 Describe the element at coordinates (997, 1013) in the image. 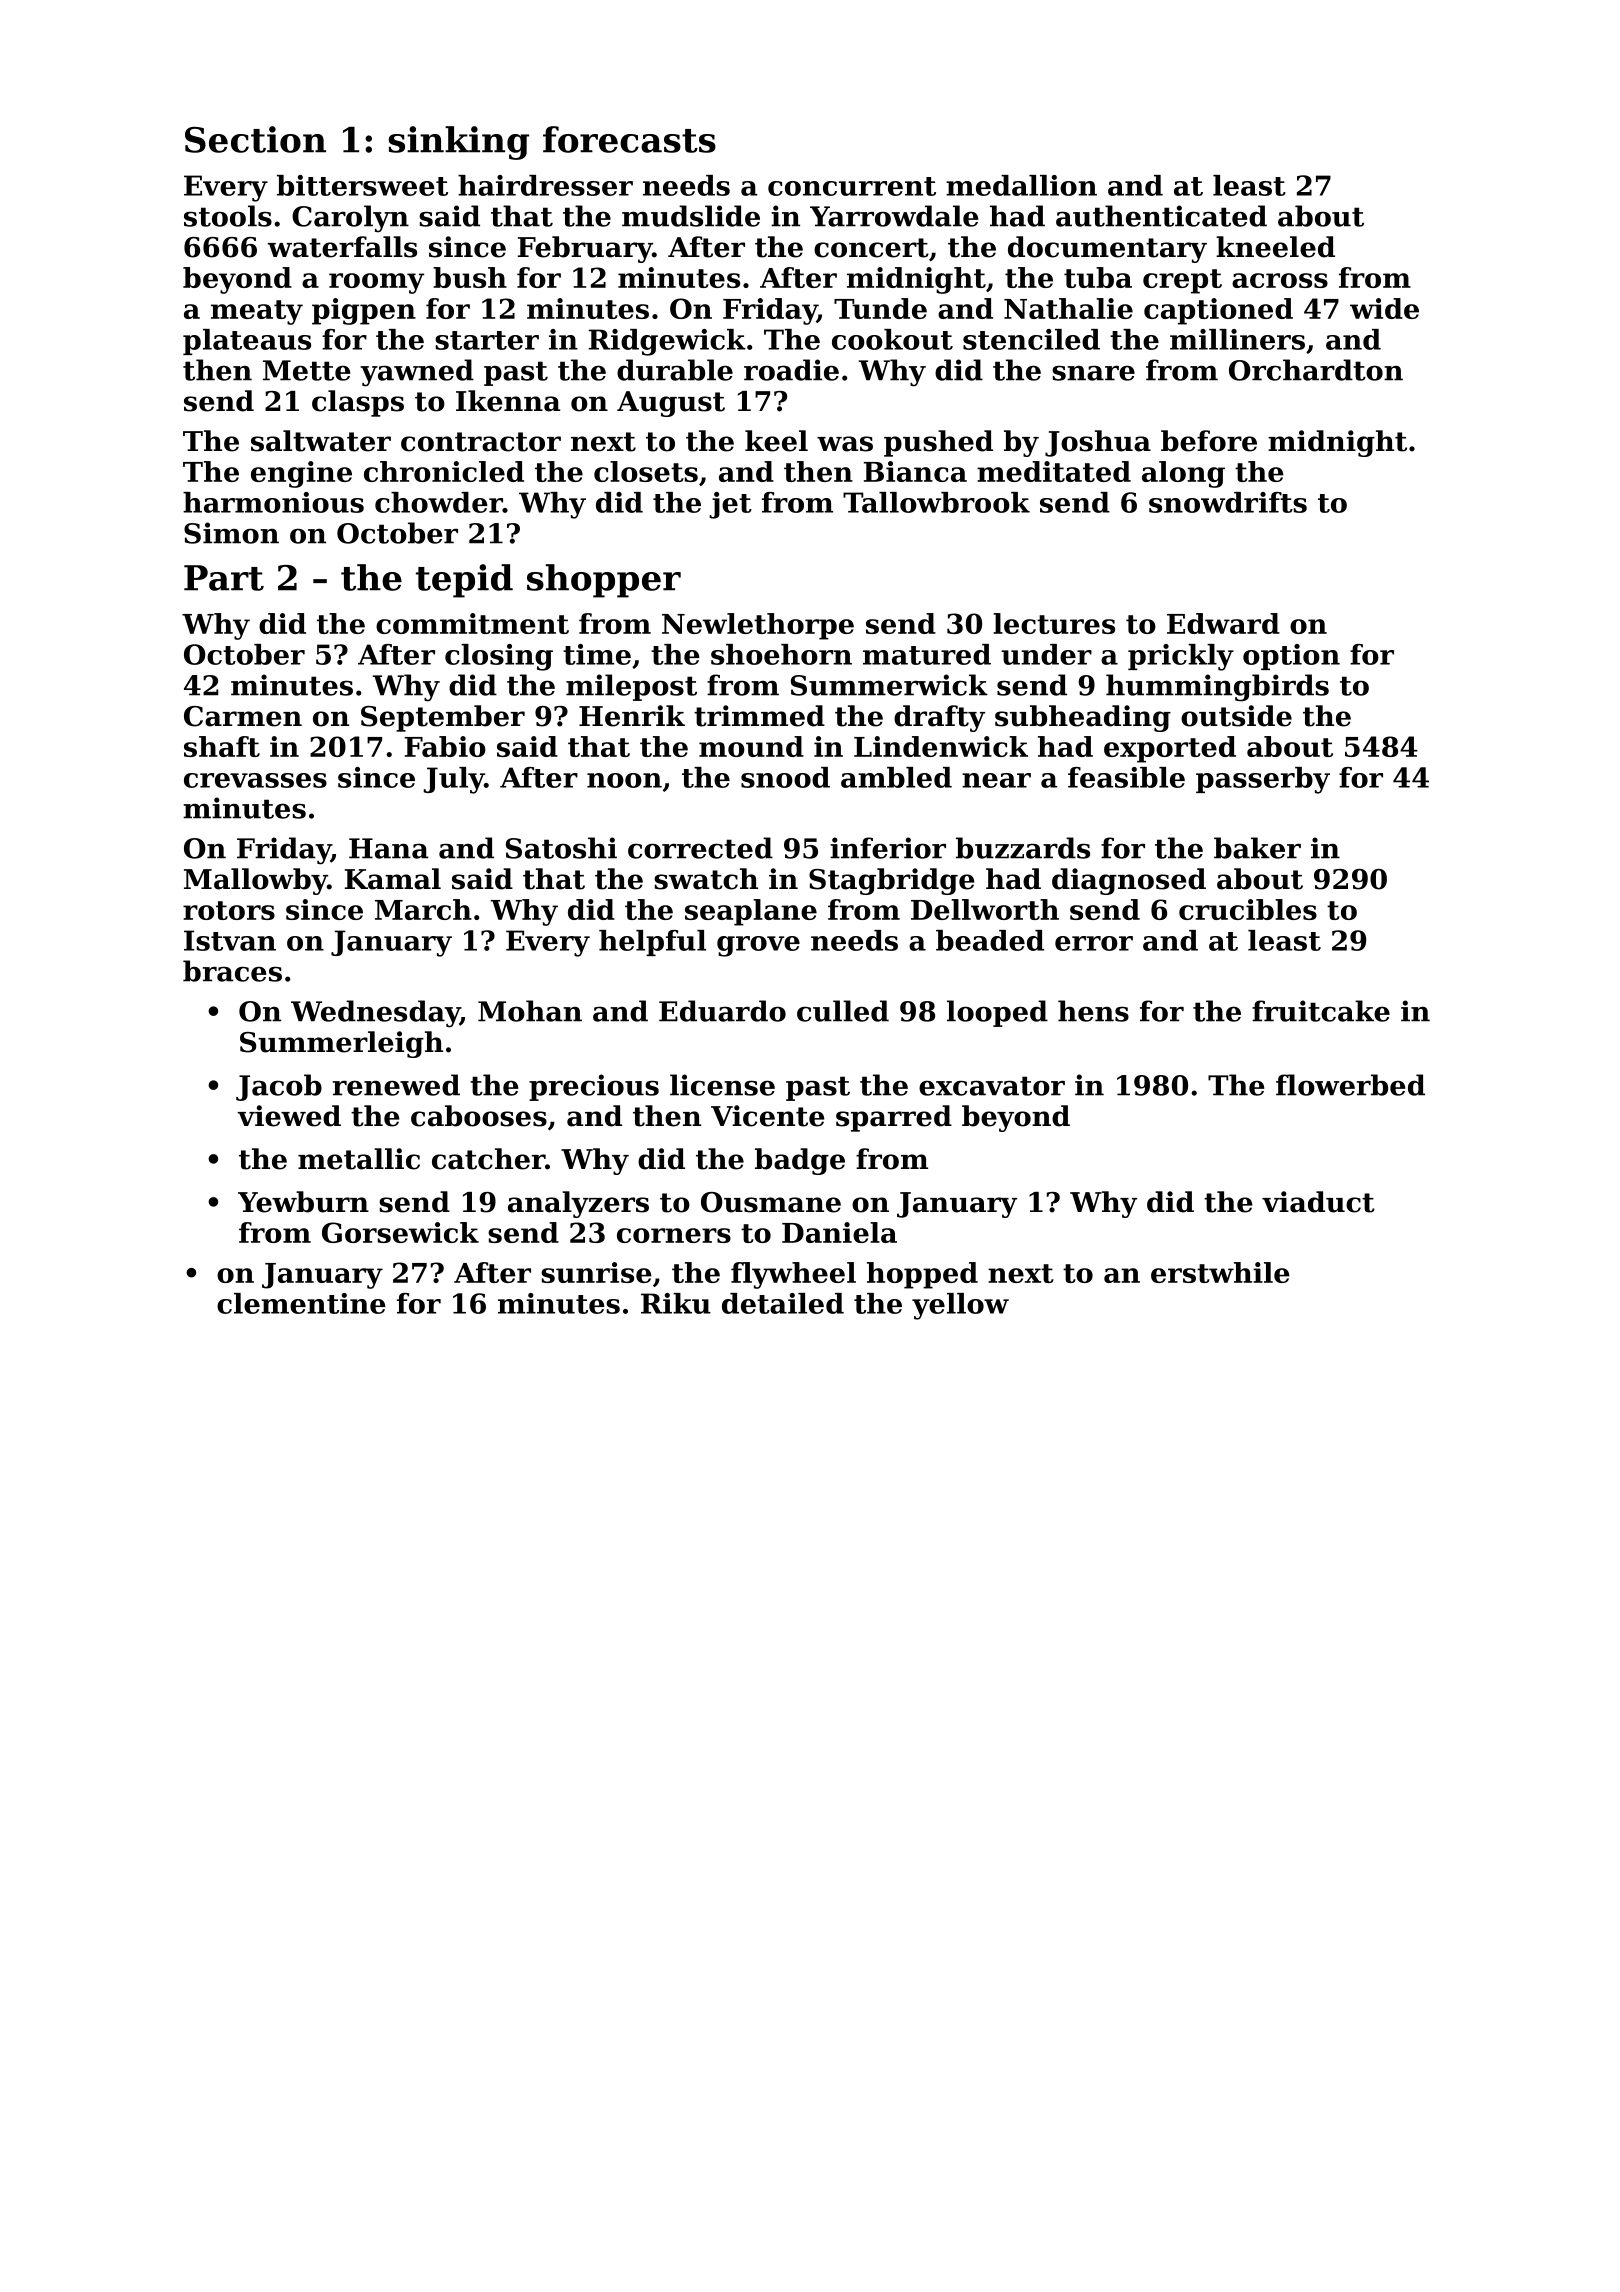

I see `looped` at that location.
